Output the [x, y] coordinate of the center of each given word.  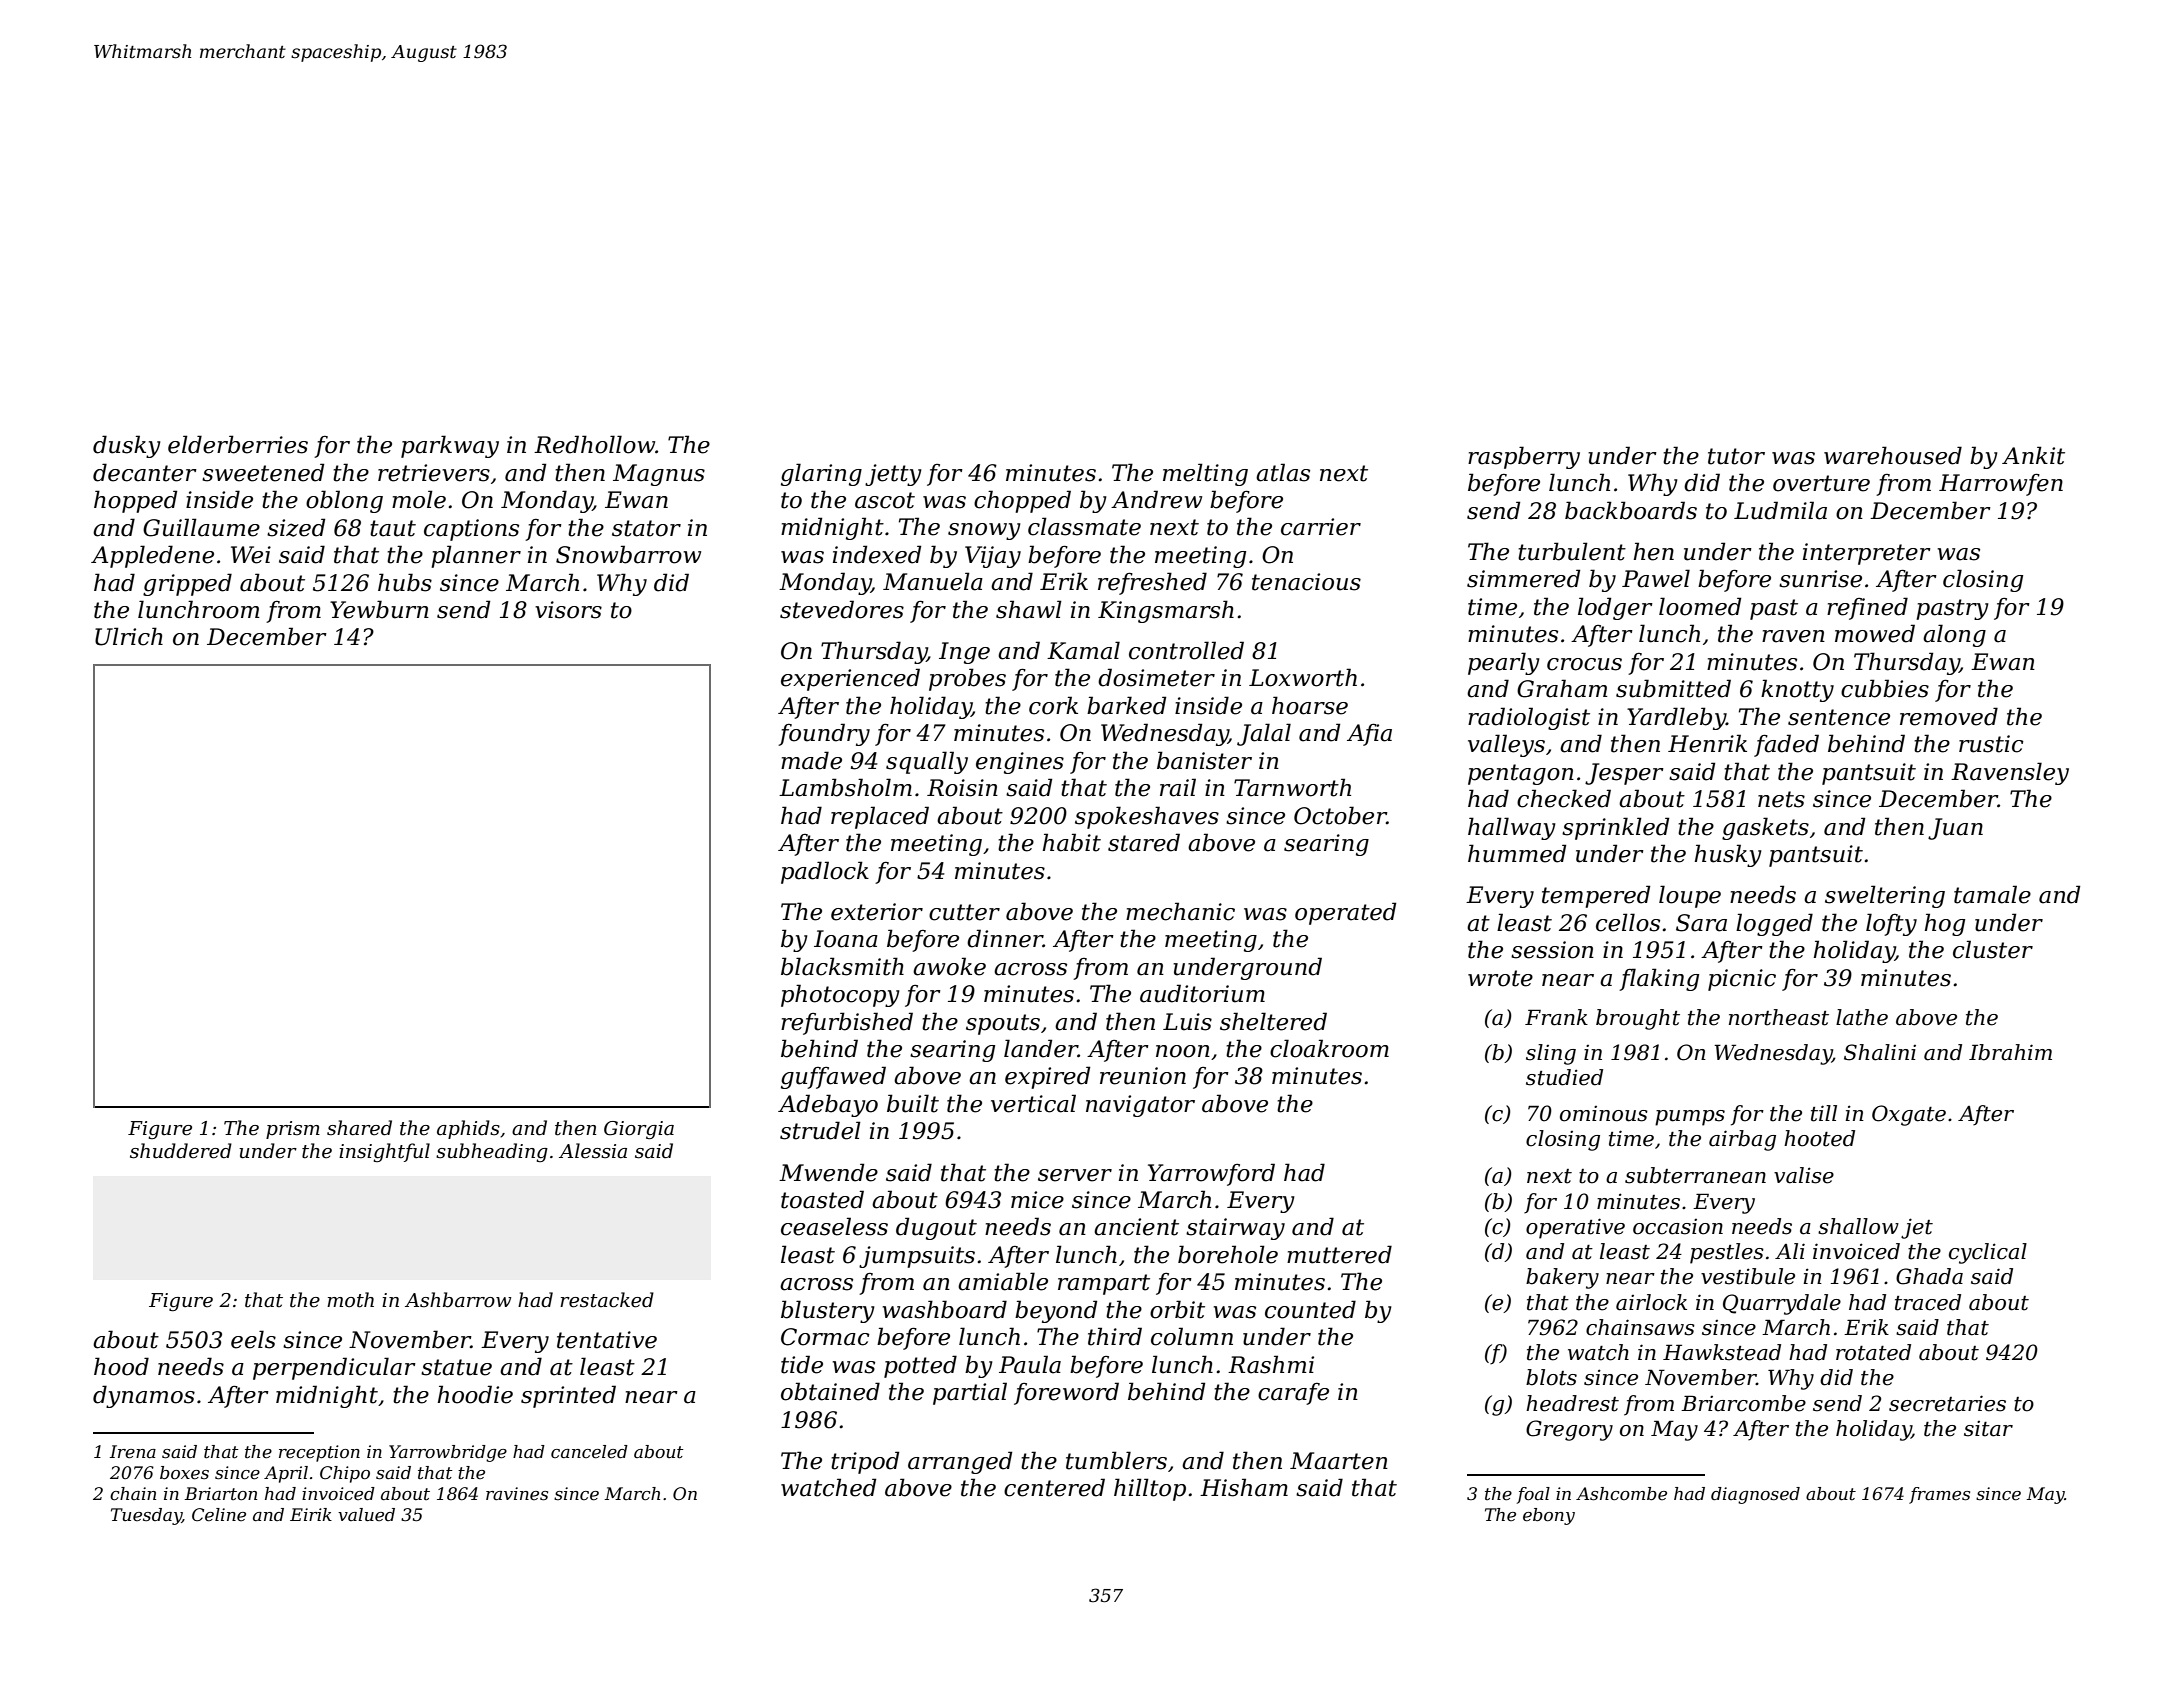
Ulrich [129, 636]
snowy [984, 531]
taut [393, 528]
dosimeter [1156, 677]
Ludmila [1780, 510]
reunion [1143, 1076]
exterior [877, 912]
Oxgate [1909, 1115]
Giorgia [639, 1130]
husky [1728, 855]
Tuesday [146, 1516]
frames [1939, 1495]
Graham [1562, 688]
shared [359, 1128]
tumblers [1116, 1460]
